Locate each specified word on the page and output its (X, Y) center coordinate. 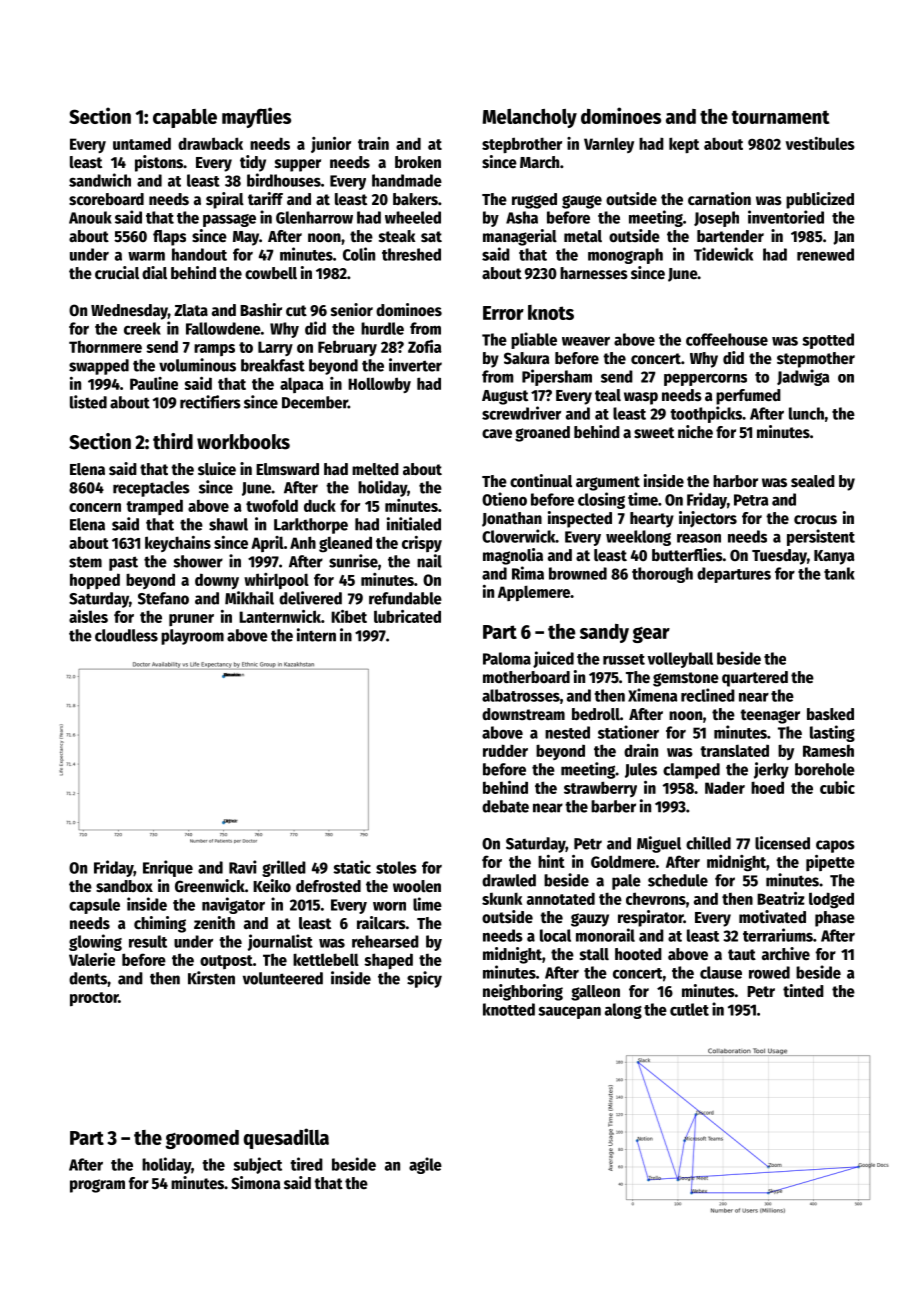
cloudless (126, 635)
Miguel (659, 844)
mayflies (256, 117)
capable (185, 118)
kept (684, 145)
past (123, 563)
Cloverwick (519, 536)
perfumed (748, 397)
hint (551, 861)
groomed (202, 1139)
